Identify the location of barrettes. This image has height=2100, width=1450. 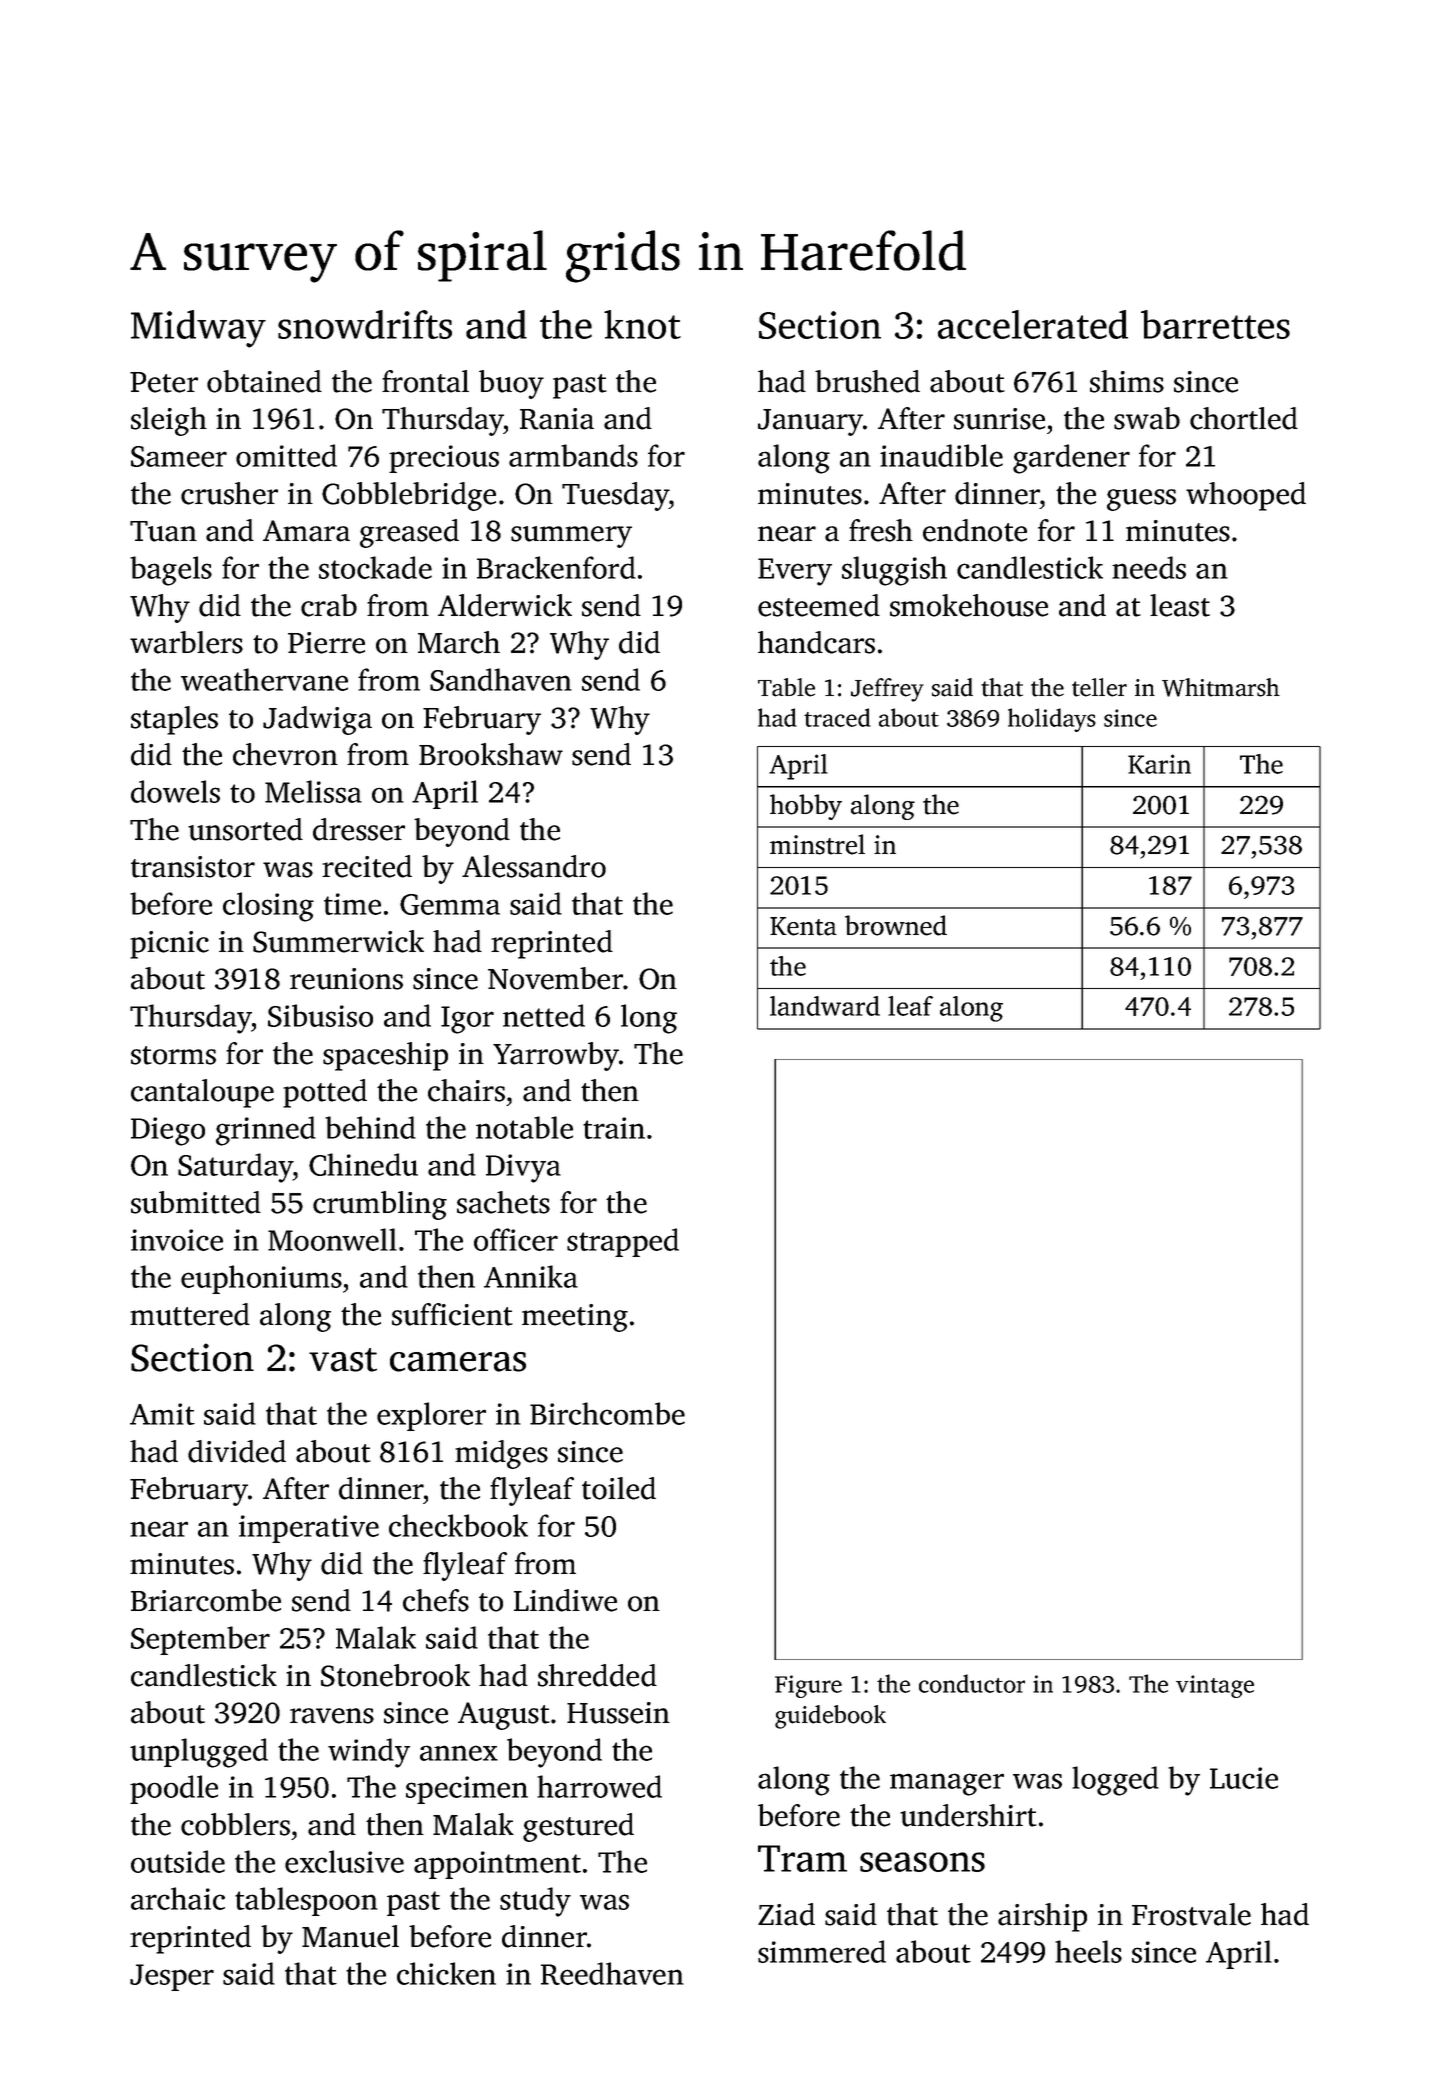
(1215, 324).
